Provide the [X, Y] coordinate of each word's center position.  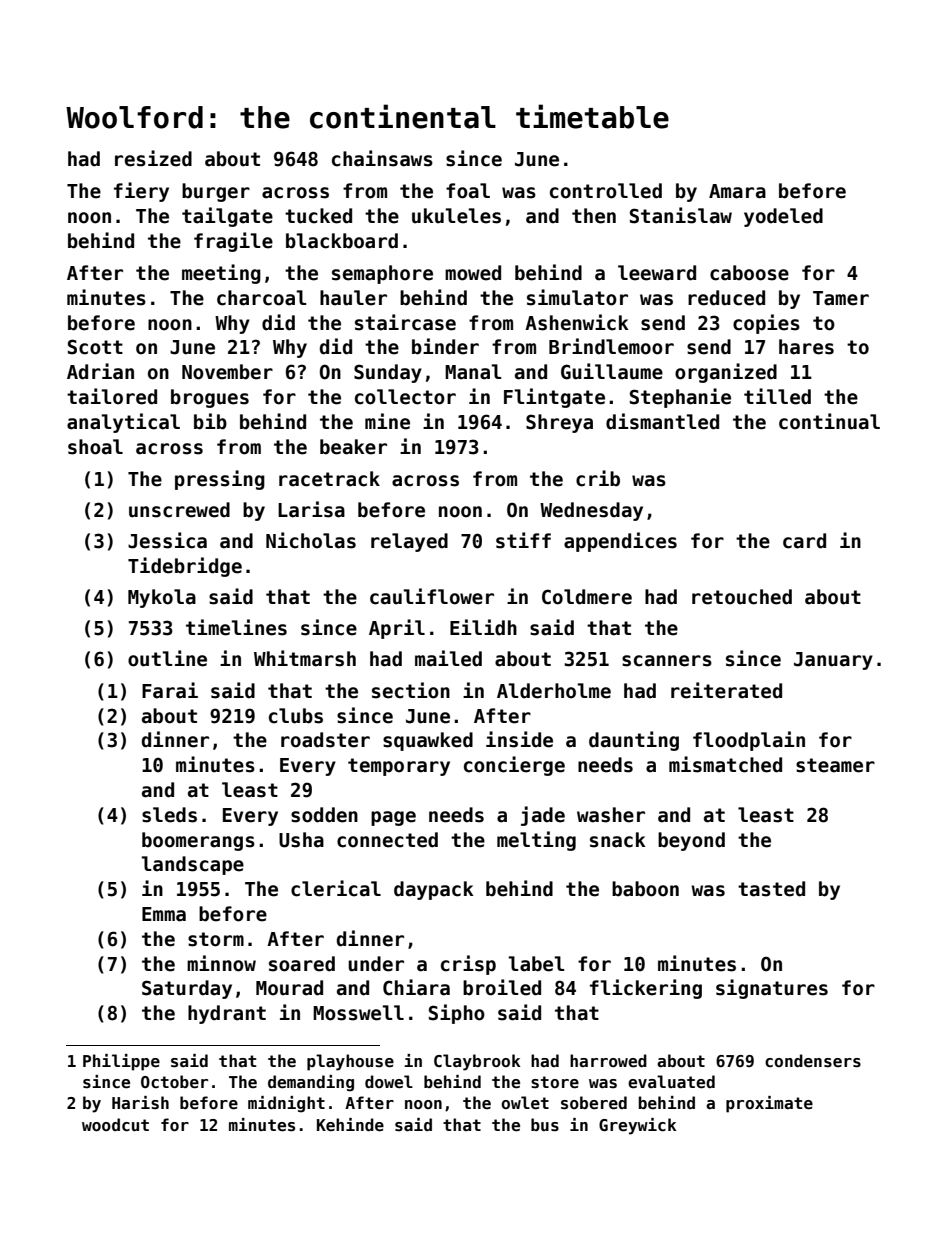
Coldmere [587, 597]
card [804, 541]
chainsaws [382, 158]
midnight [286, 1104]
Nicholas [311, 540]
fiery [141, 192]
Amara [737, 191]
